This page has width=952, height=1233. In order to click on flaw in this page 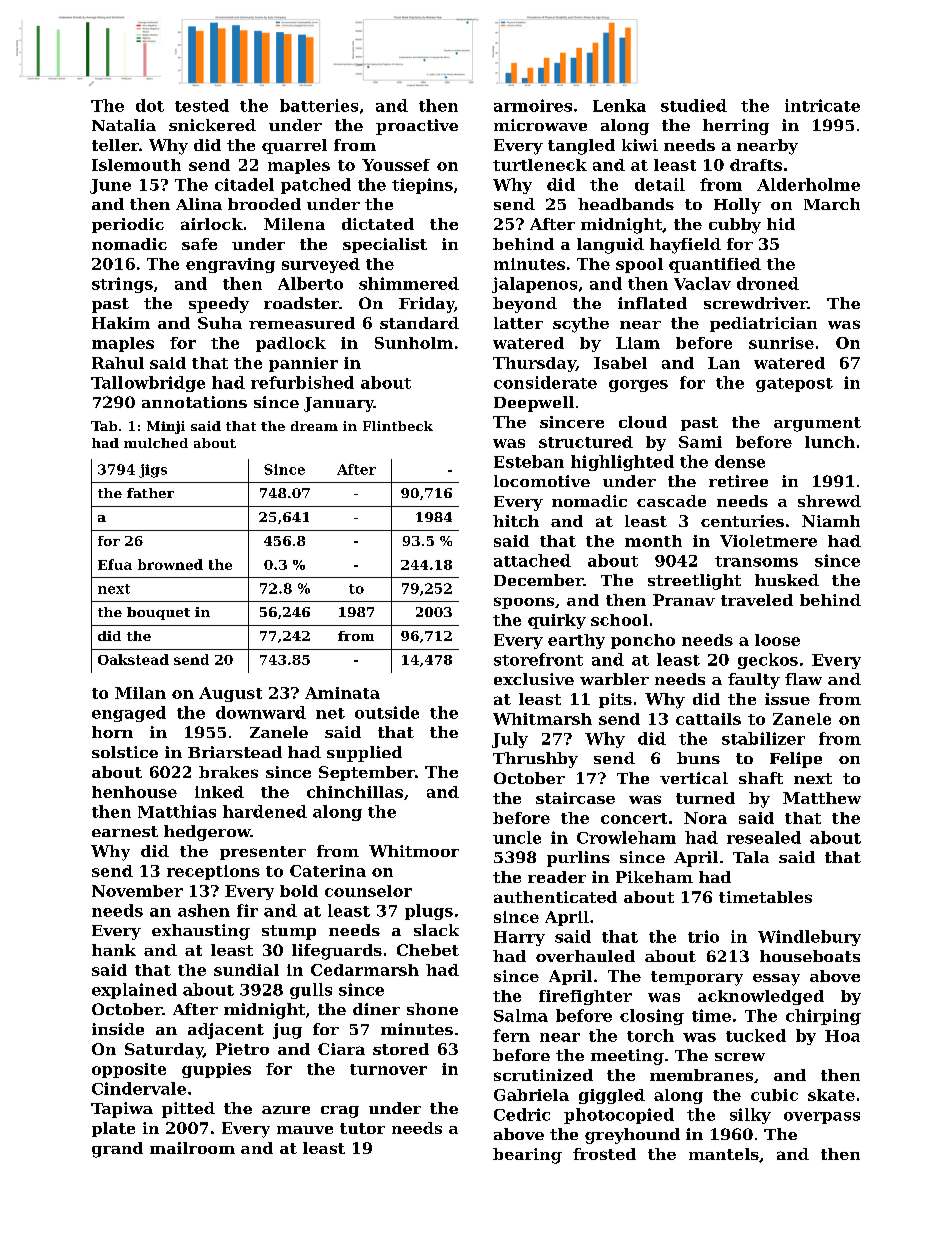, I will do `click(803, 679)`.
